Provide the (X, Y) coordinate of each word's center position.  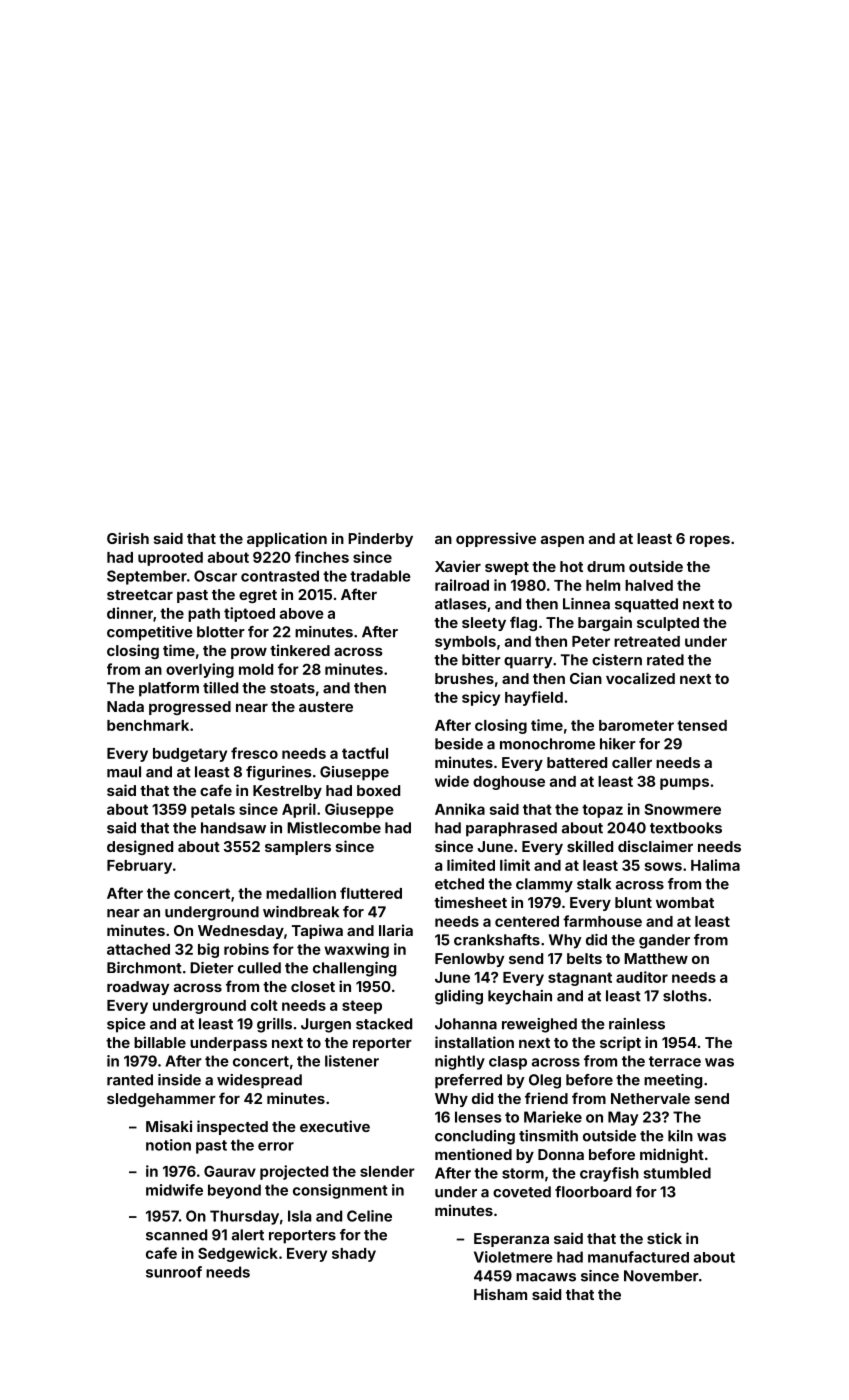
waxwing (356, 950)
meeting (673, 1081)
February (139, 867)
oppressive (496, 539)
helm (603, 585)
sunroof (174, 1272)
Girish (128, 538)
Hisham (500, 1294)
